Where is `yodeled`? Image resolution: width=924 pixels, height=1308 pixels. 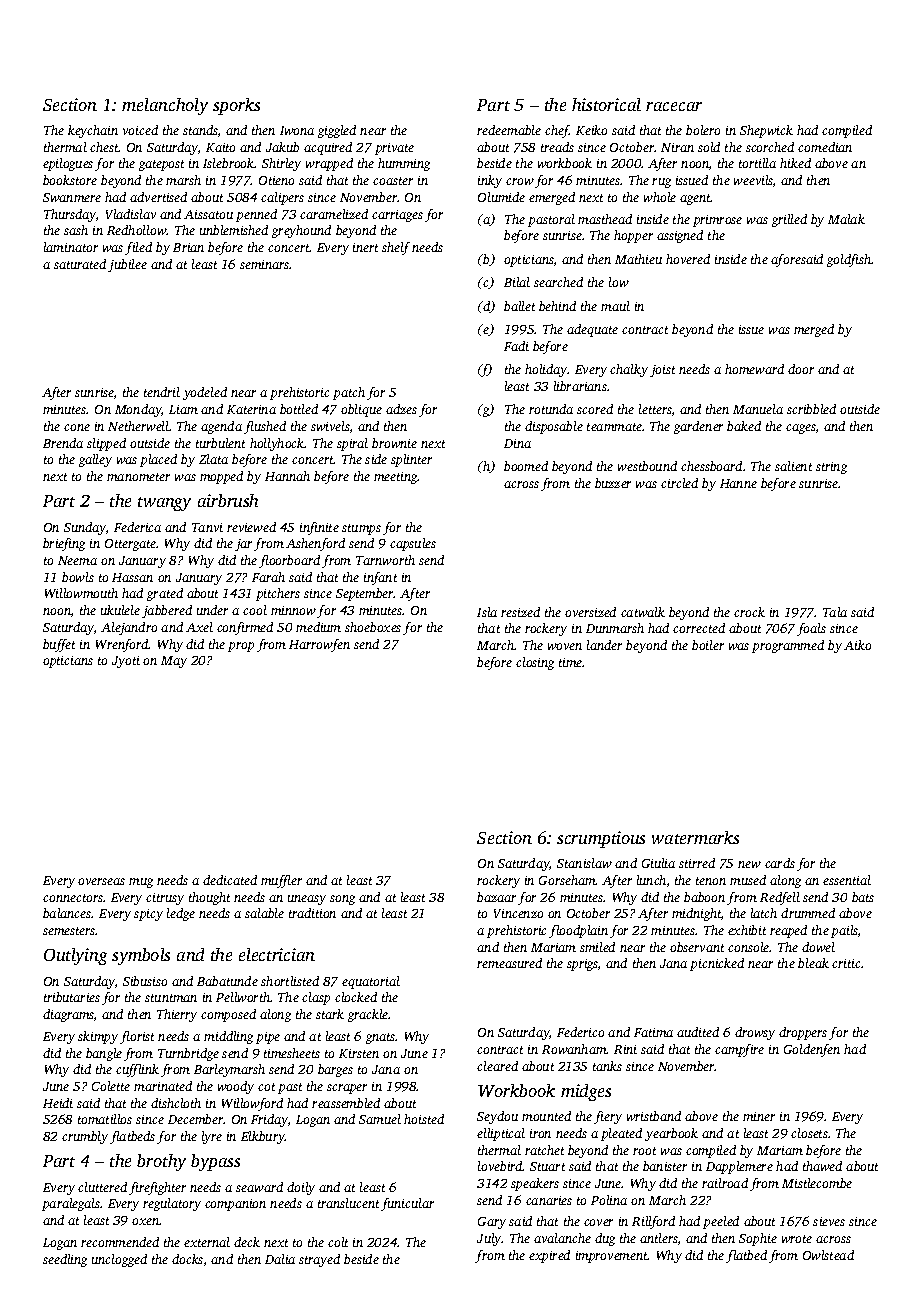
yodeled is located at coordinates (205, 393).
